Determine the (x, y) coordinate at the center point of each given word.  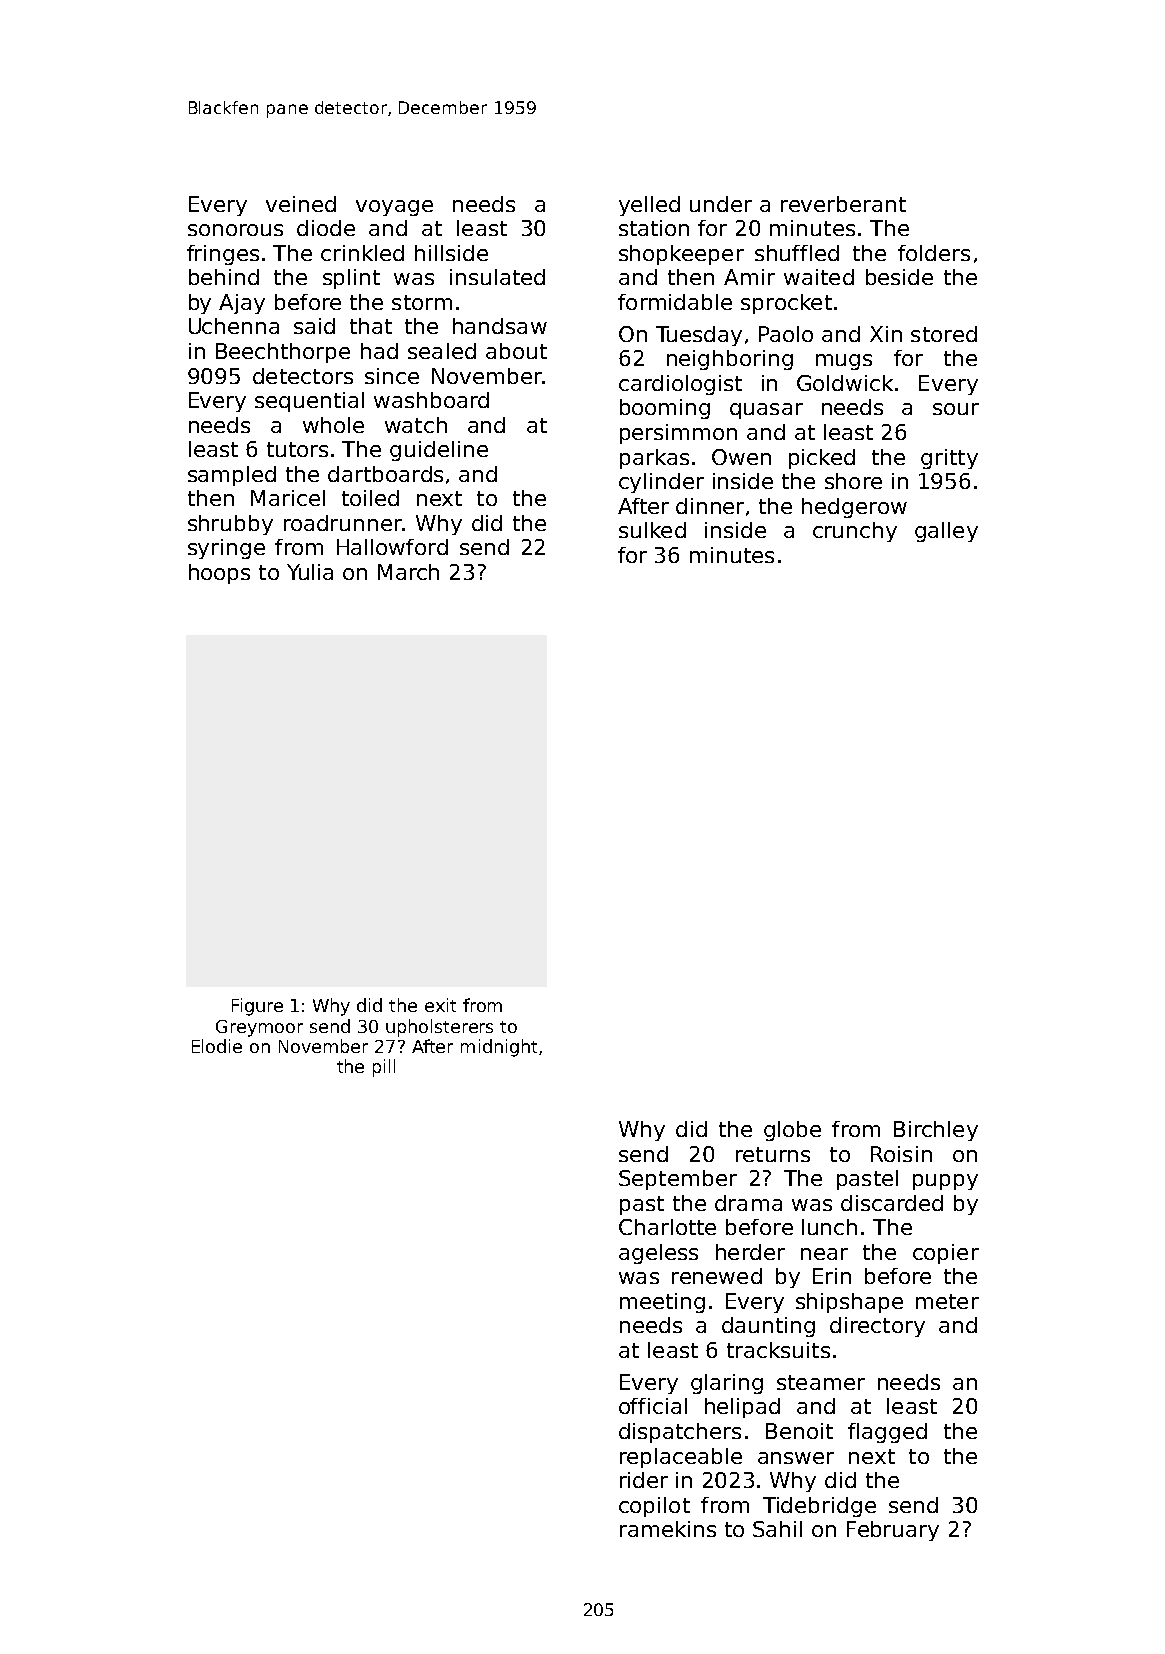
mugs (844, 362)
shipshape (849, 1303)
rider (644, 1480)
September (678, 1180)
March (408, 572)
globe (792, 1131)
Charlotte (667, 1227)
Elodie (217, 1046)
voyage (394, 208)
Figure (257, 1007)
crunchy (855, 532)
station (654, 228)
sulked (652, 530)
